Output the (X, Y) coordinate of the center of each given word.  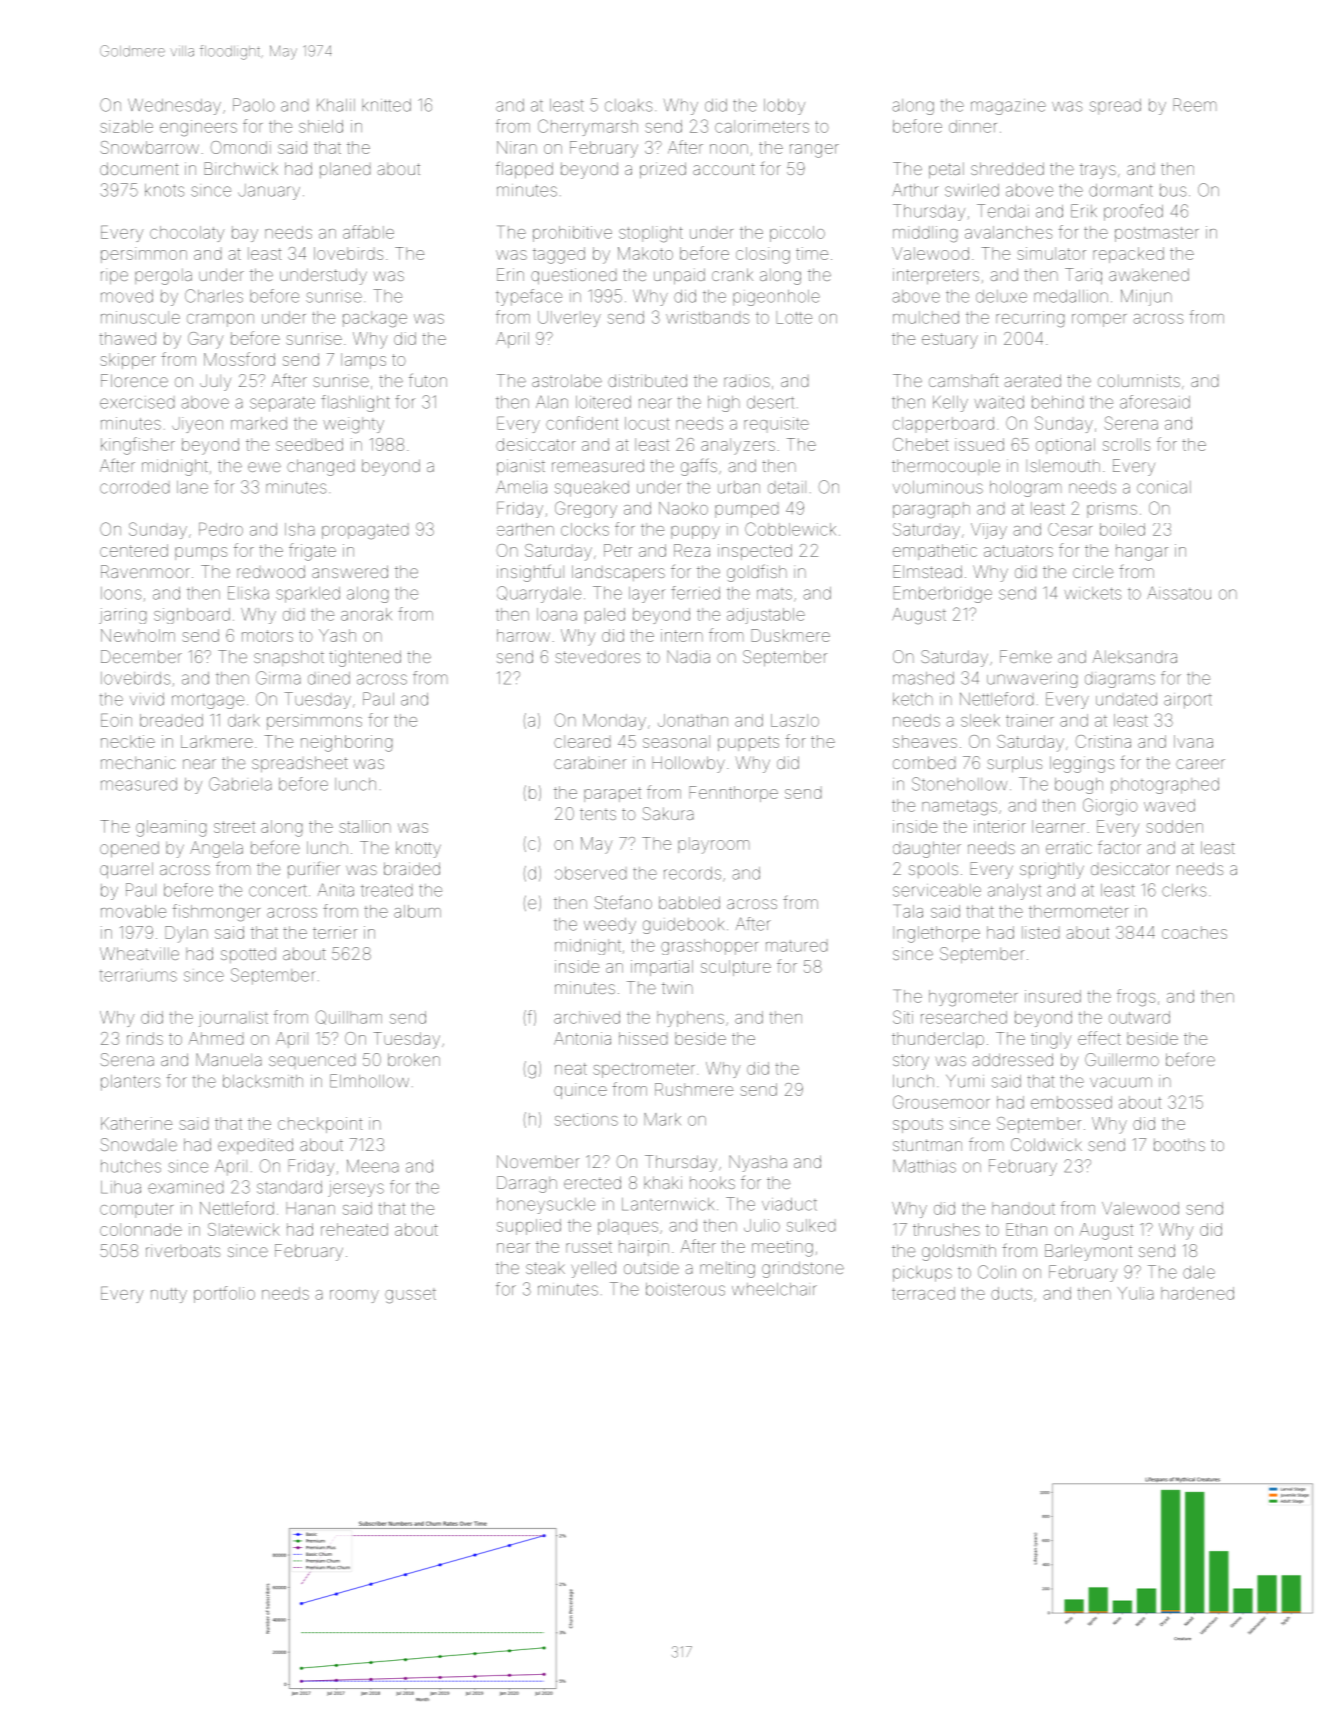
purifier (314, 870)
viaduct (789, 1204)
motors (267, 636)
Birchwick (241, 168)
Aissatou (1179, 593)
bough (1079, 786)
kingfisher (138, 446)
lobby (784, 107)
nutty (169, 1295)
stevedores (597, 657)
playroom (713, 845)
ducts (1011, 1293)
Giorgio (1110, 807)
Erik (1084, 211)
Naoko (683, 508)
